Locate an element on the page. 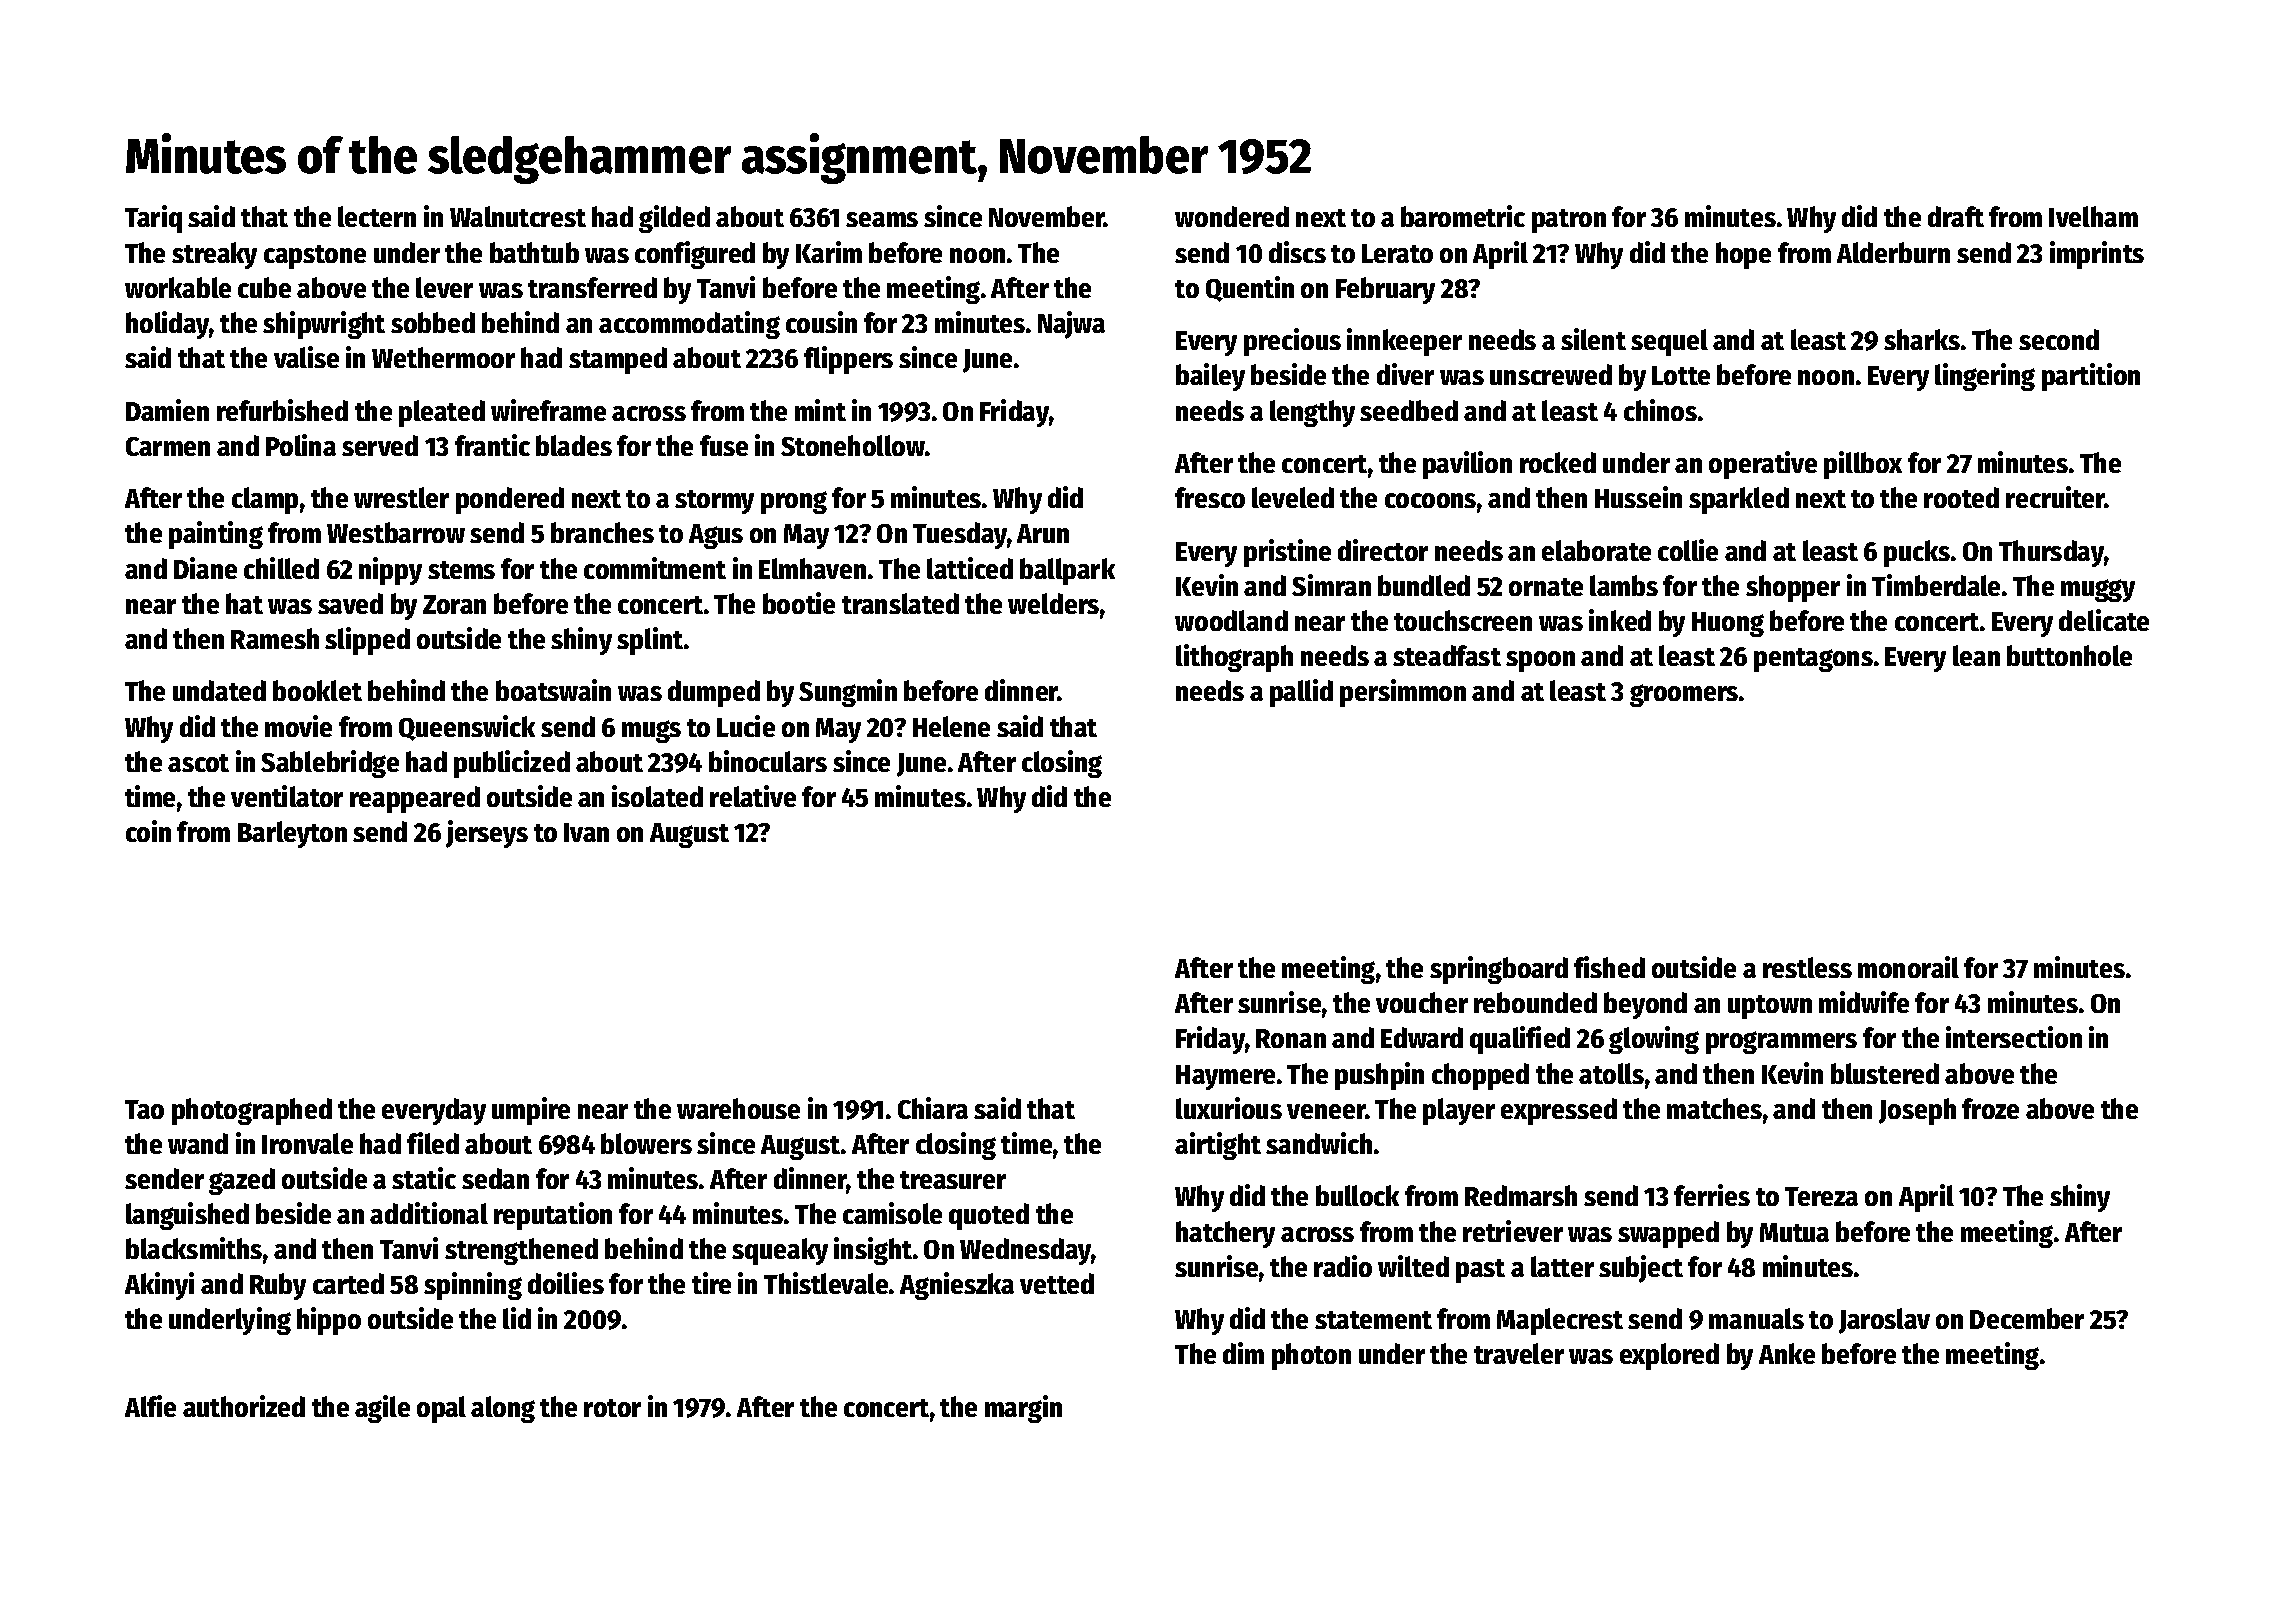 This image has width=2292, height=1620. Walnutcrest is located at coordinates (518, 216).
